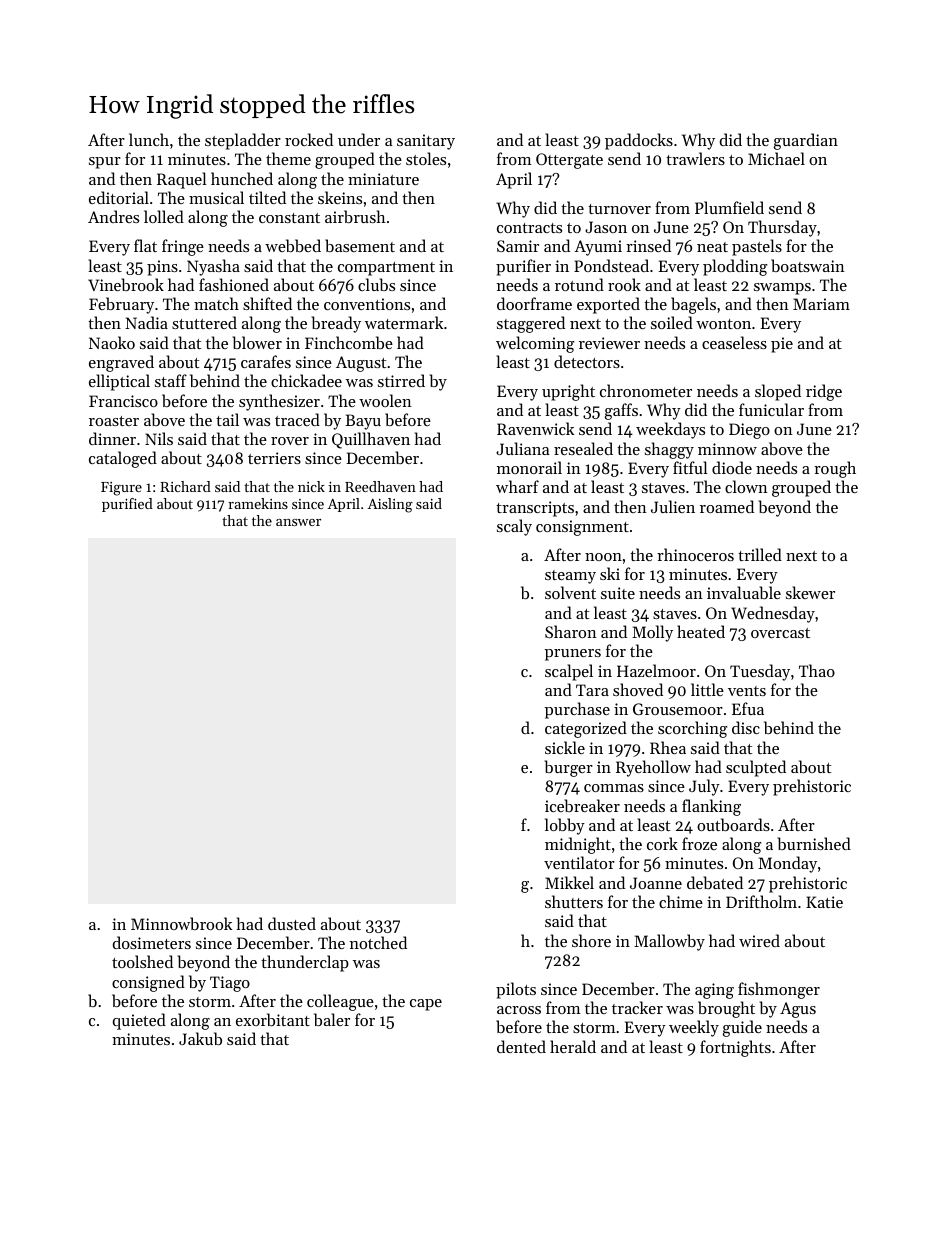 This screenshot has height=1233, width=952. What do you see at coordinates (569, 161) in the screenshot?
I see `Ottergate` at bounding box center [569, 161].
